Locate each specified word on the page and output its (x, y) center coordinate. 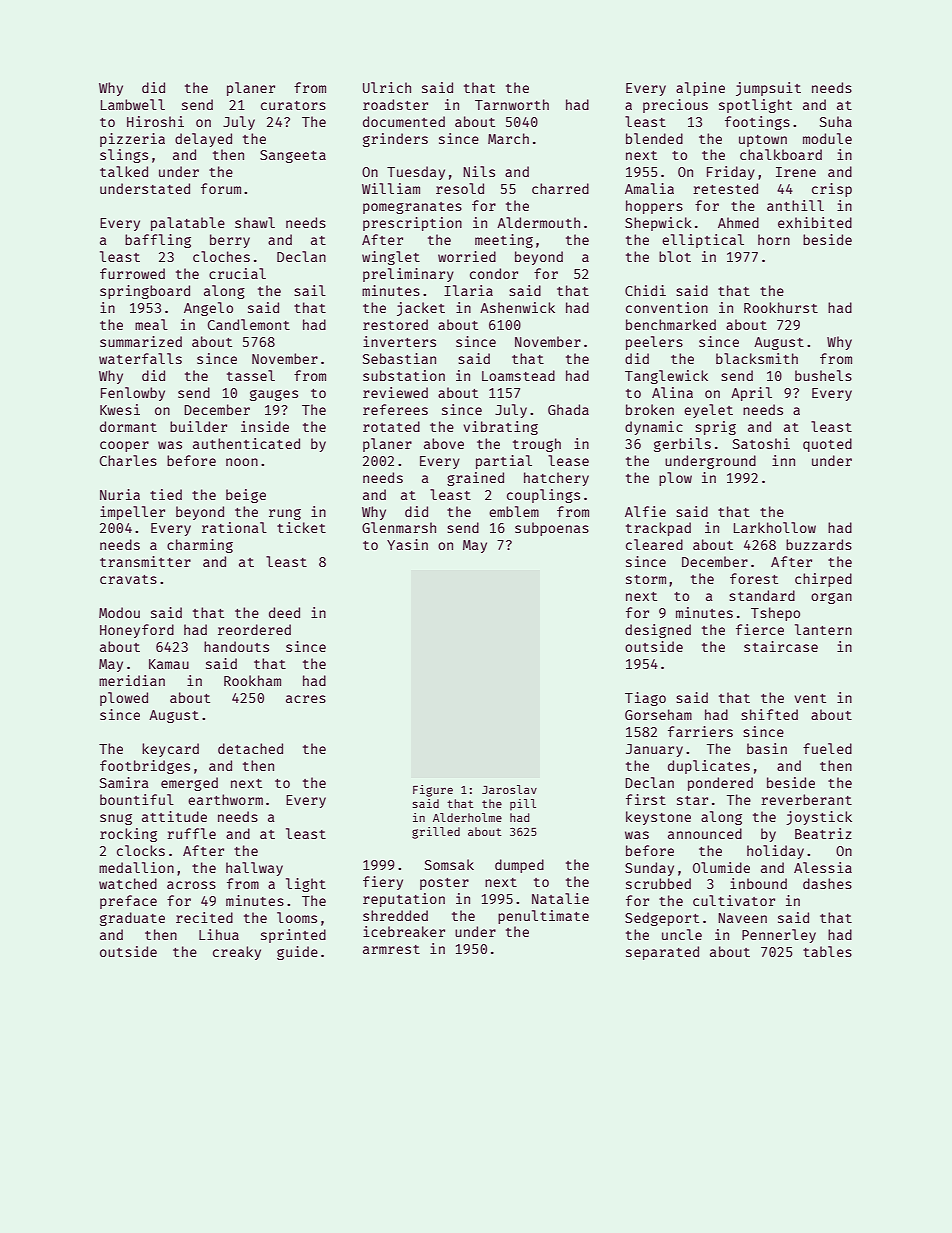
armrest (391, 949)
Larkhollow (775, 527)
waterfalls (140, 358)
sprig (715, 428)
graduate (132, 919)
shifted (769, 714)
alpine (700, 89)
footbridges (145, 767)
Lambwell (133, 104)
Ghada (568, 409)
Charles (128, 460)
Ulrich (387, 87)
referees (395, 409)
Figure (433, 791)
